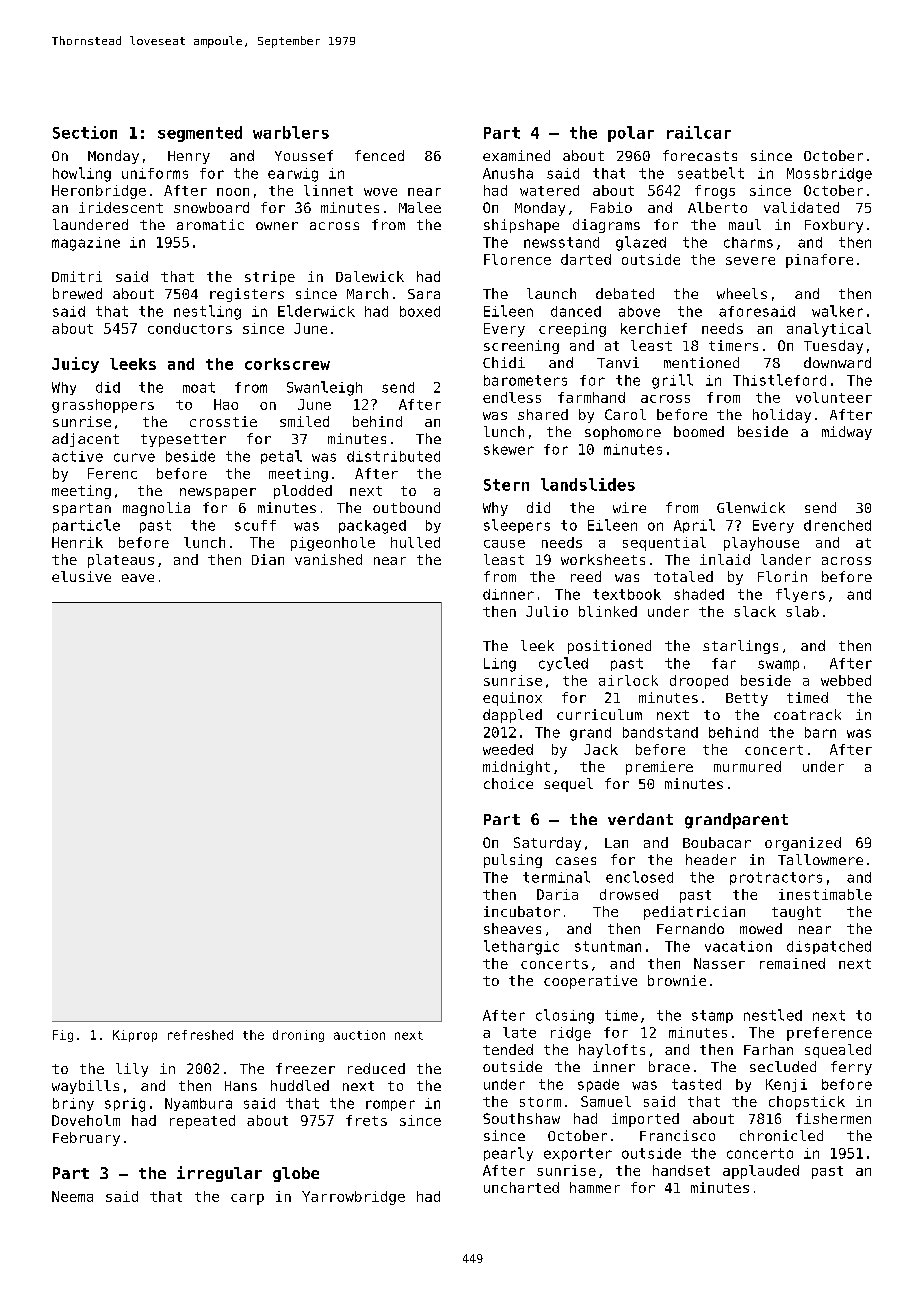 Image resolution: width=924 pixels, height=1308 pixels. Describe the element at coordinates (761, 928) in the document. I see `mowed` at that location.
